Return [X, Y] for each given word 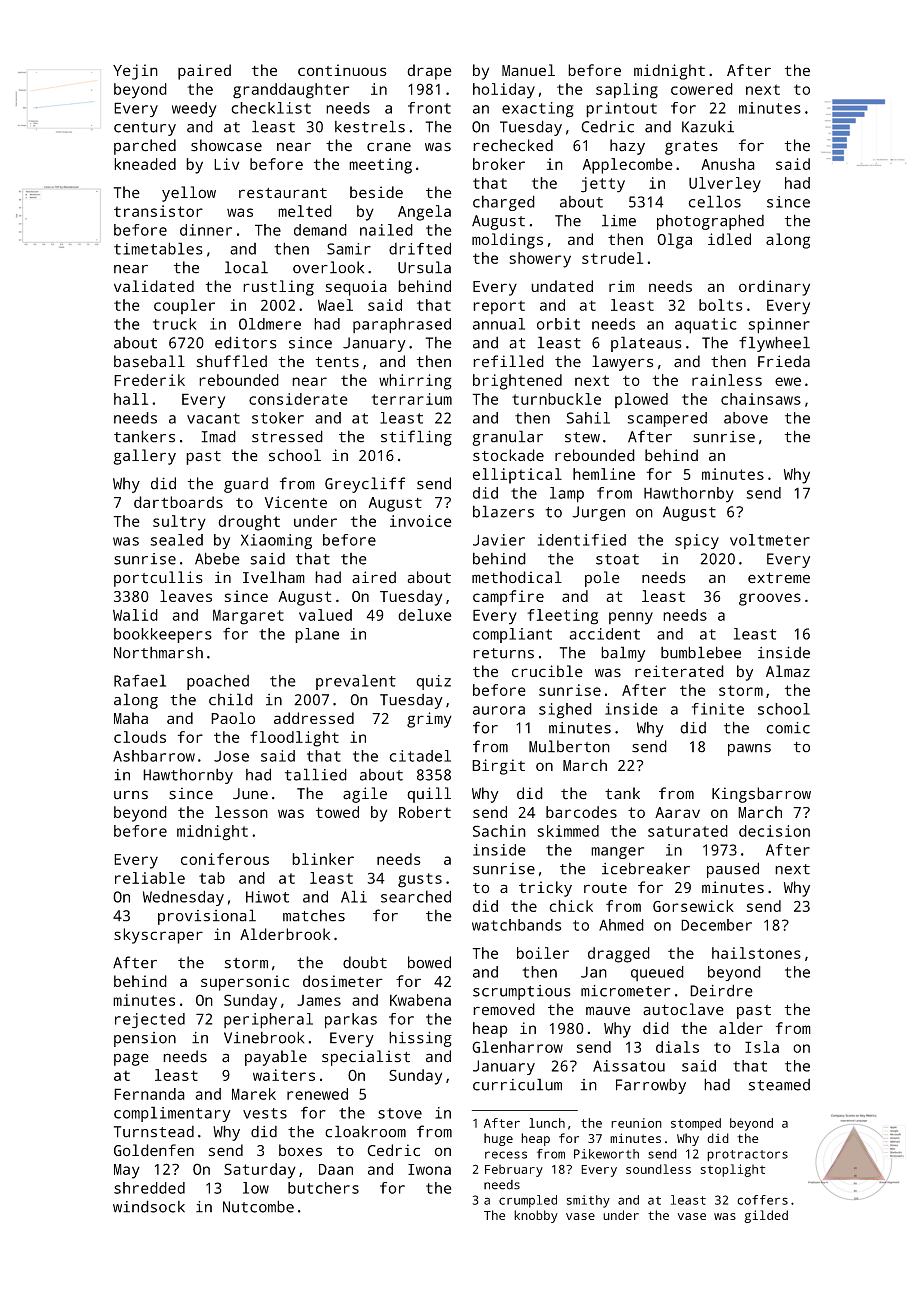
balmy [623, 654]
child [231, 699]
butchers [323, 1188]
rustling [278, 288]
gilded [766, 1216]
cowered [702, 89]
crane [389, 147]
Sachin [499, 831]
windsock [149, 1206]
